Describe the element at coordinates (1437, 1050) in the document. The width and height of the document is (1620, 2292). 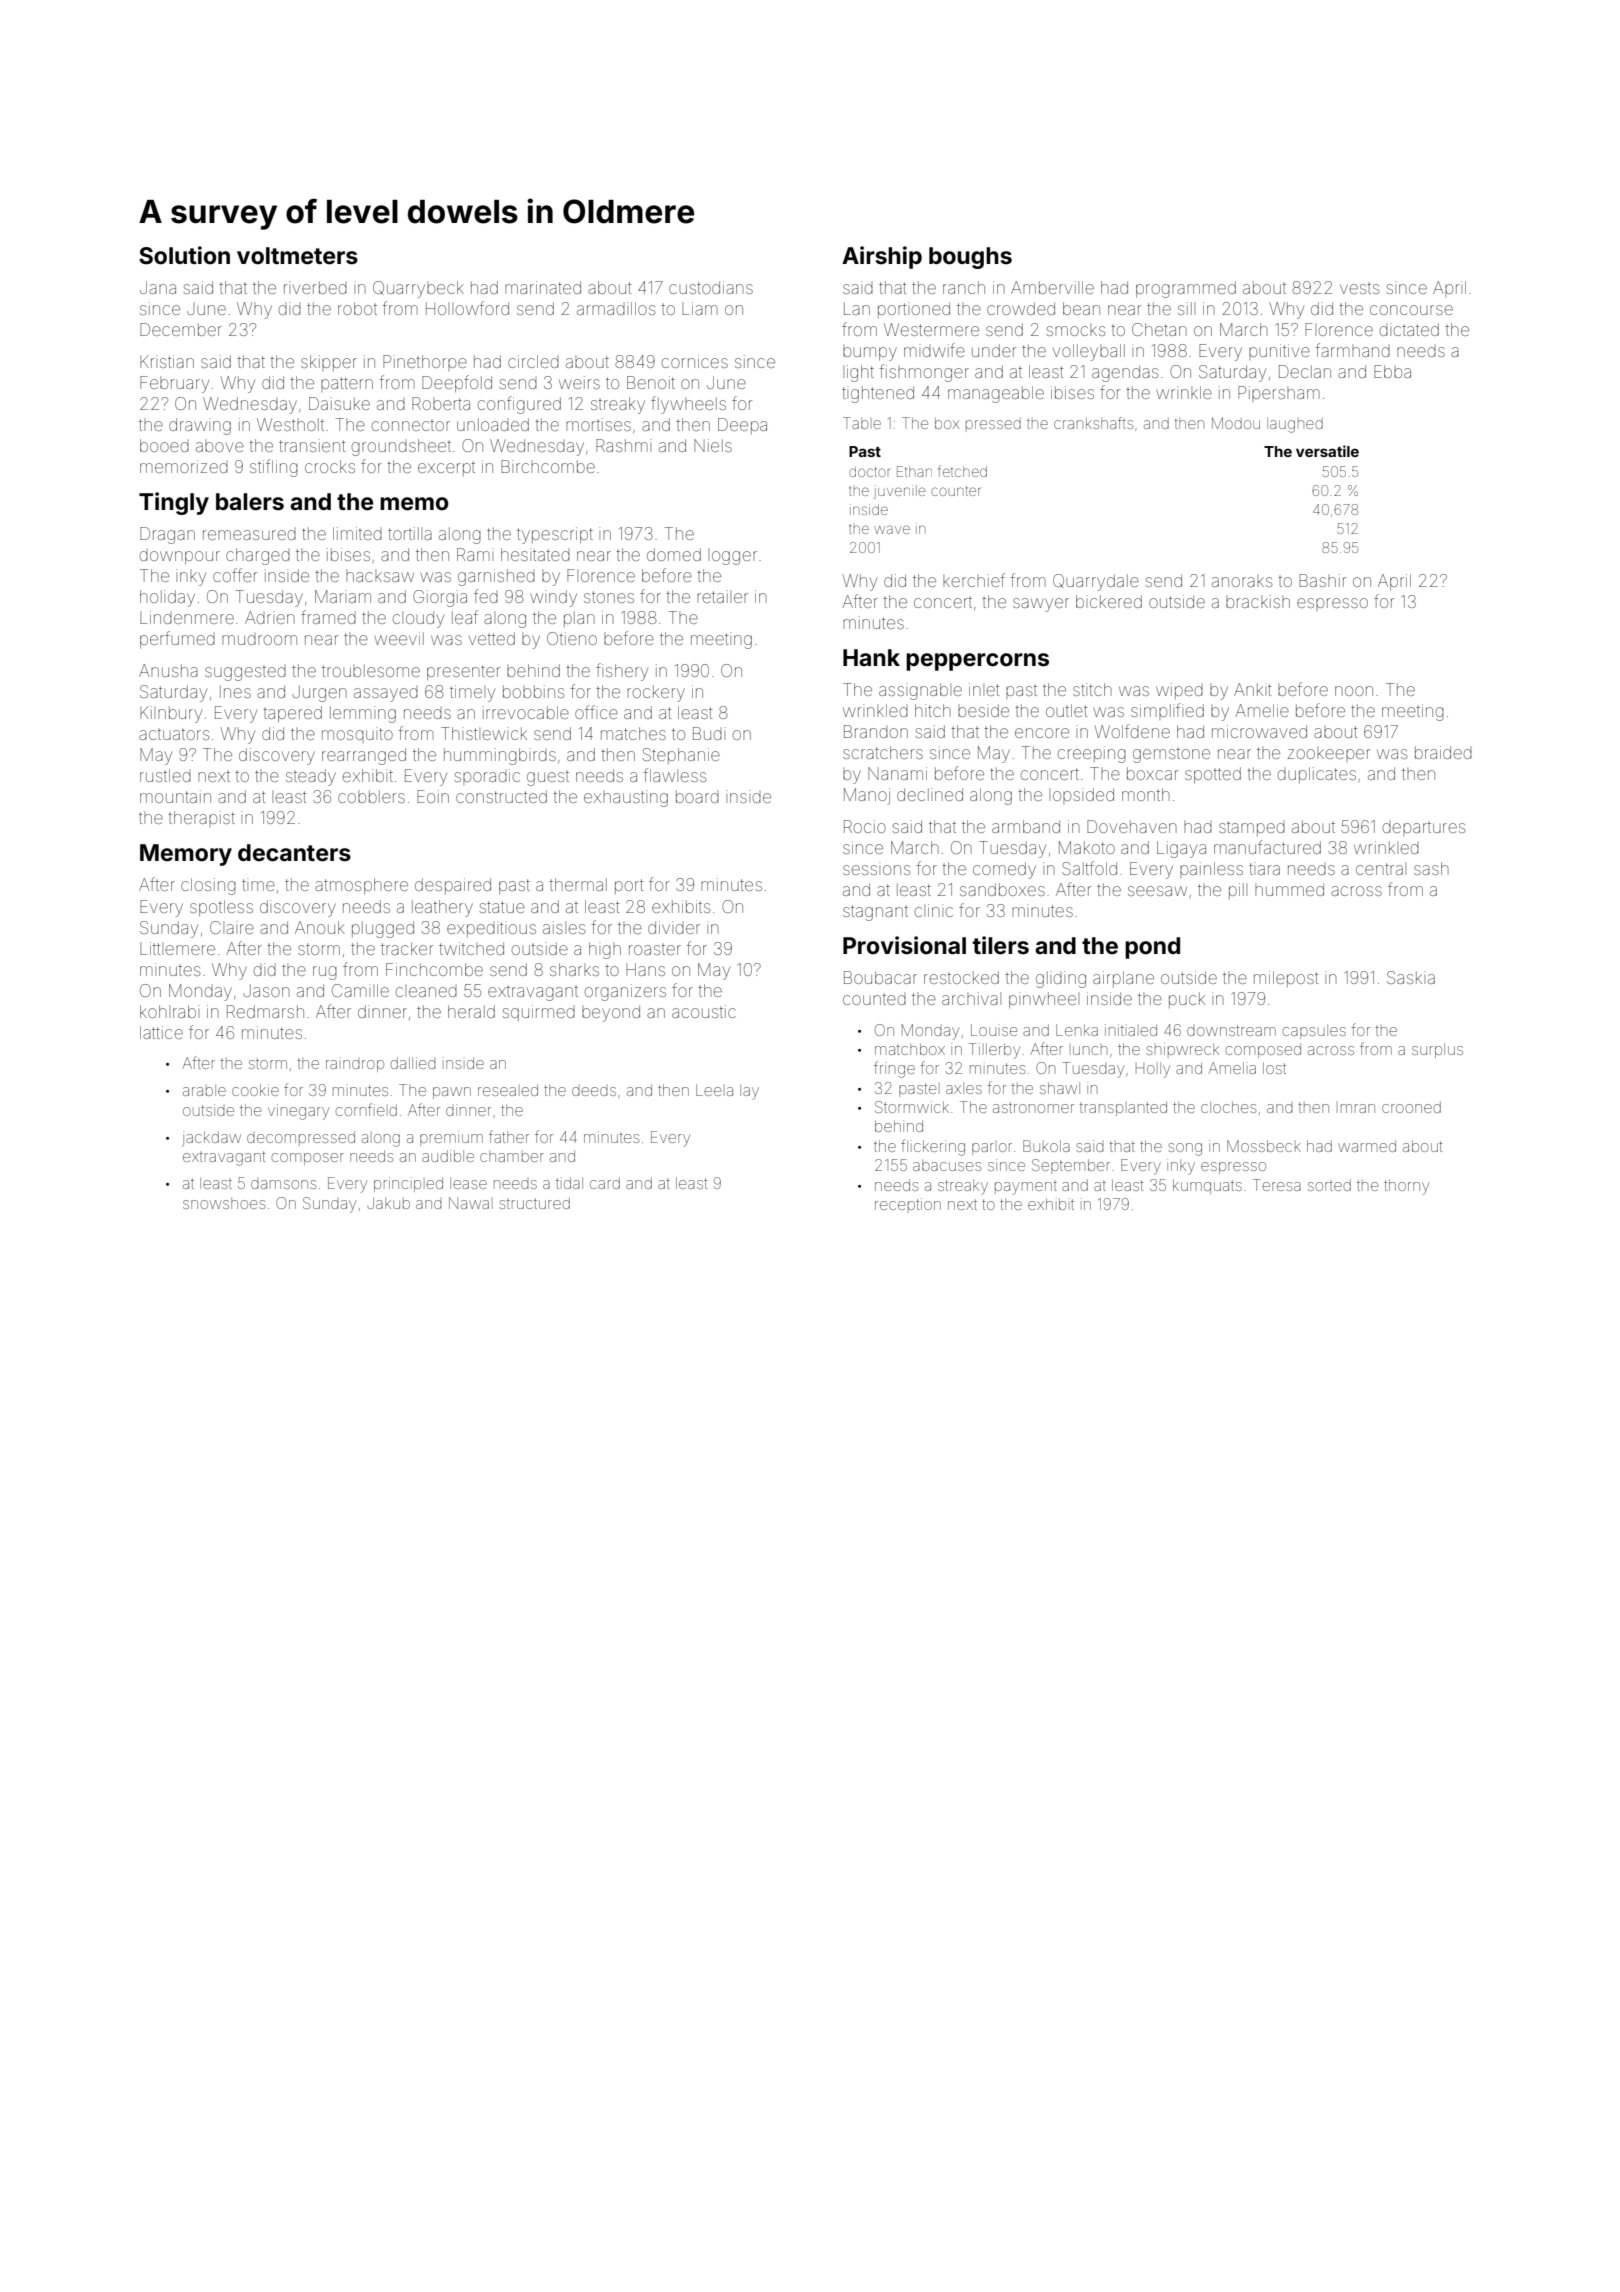
I see `surplus` at that location.
